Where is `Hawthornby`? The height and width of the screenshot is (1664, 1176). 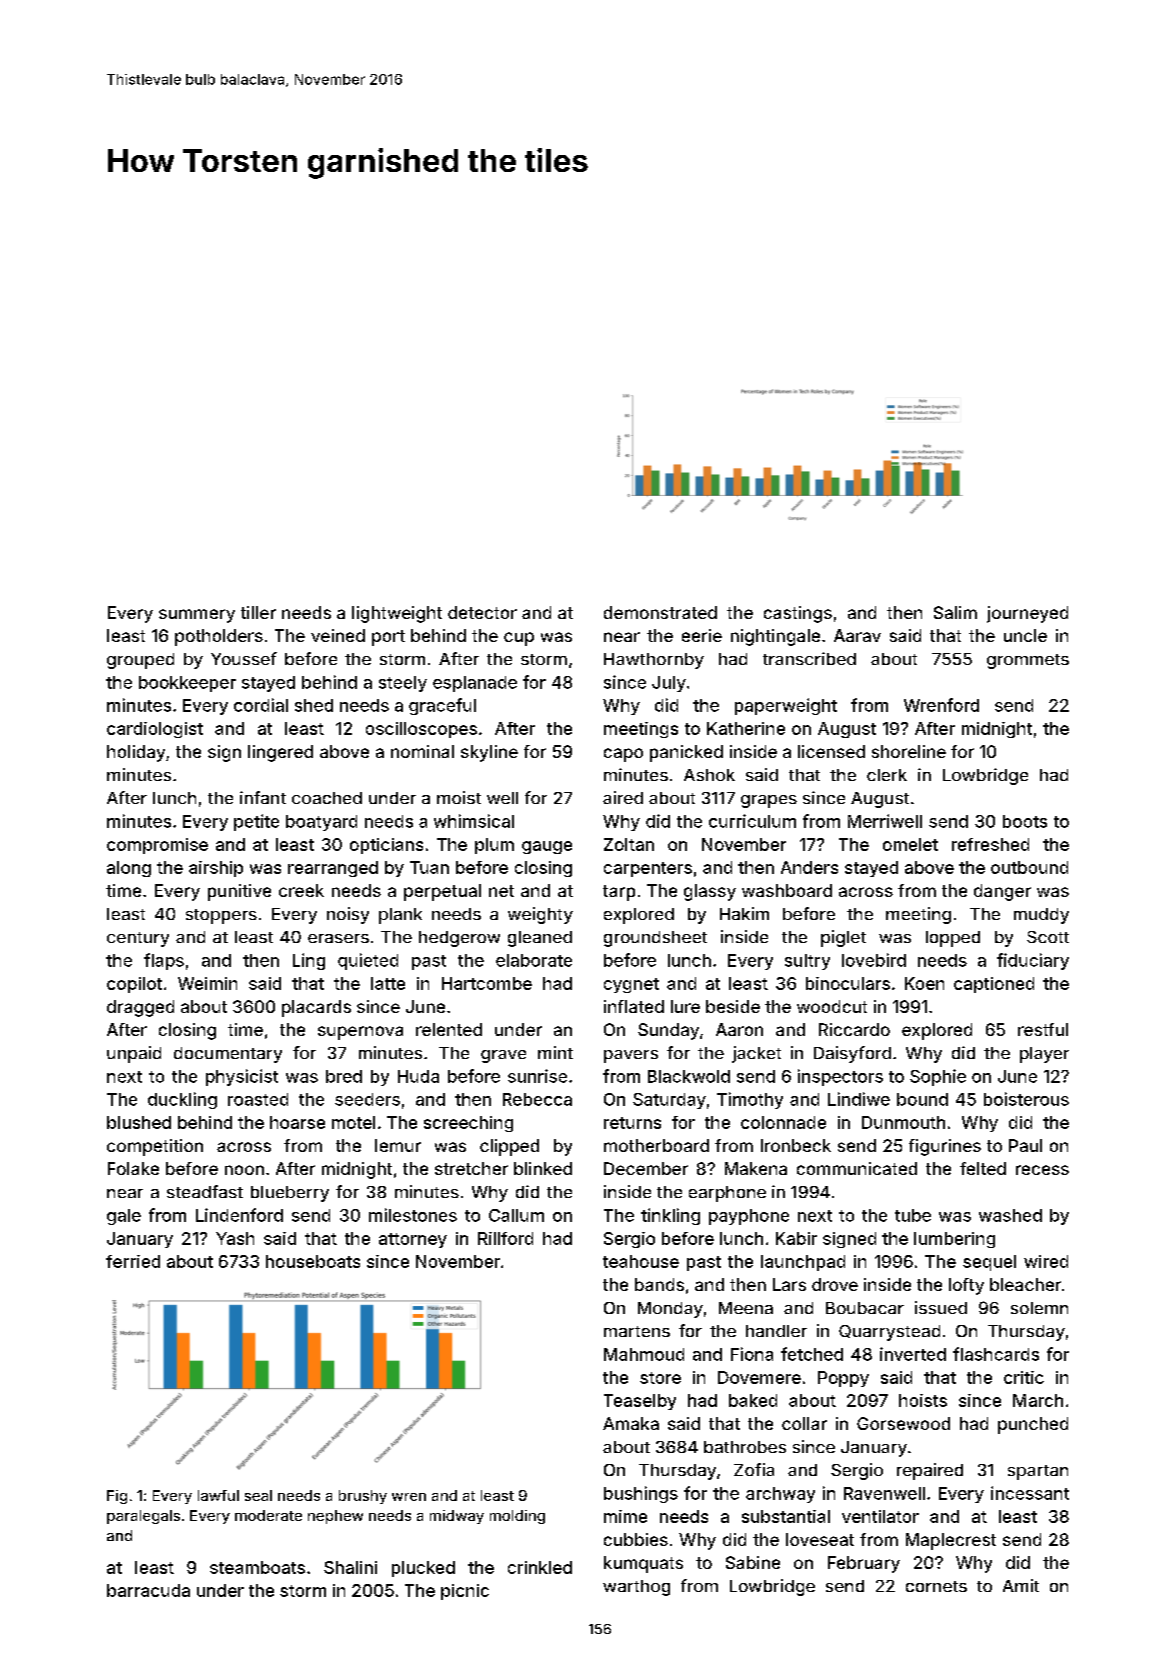 Hawthornby is located at coordinates (654, 661).
